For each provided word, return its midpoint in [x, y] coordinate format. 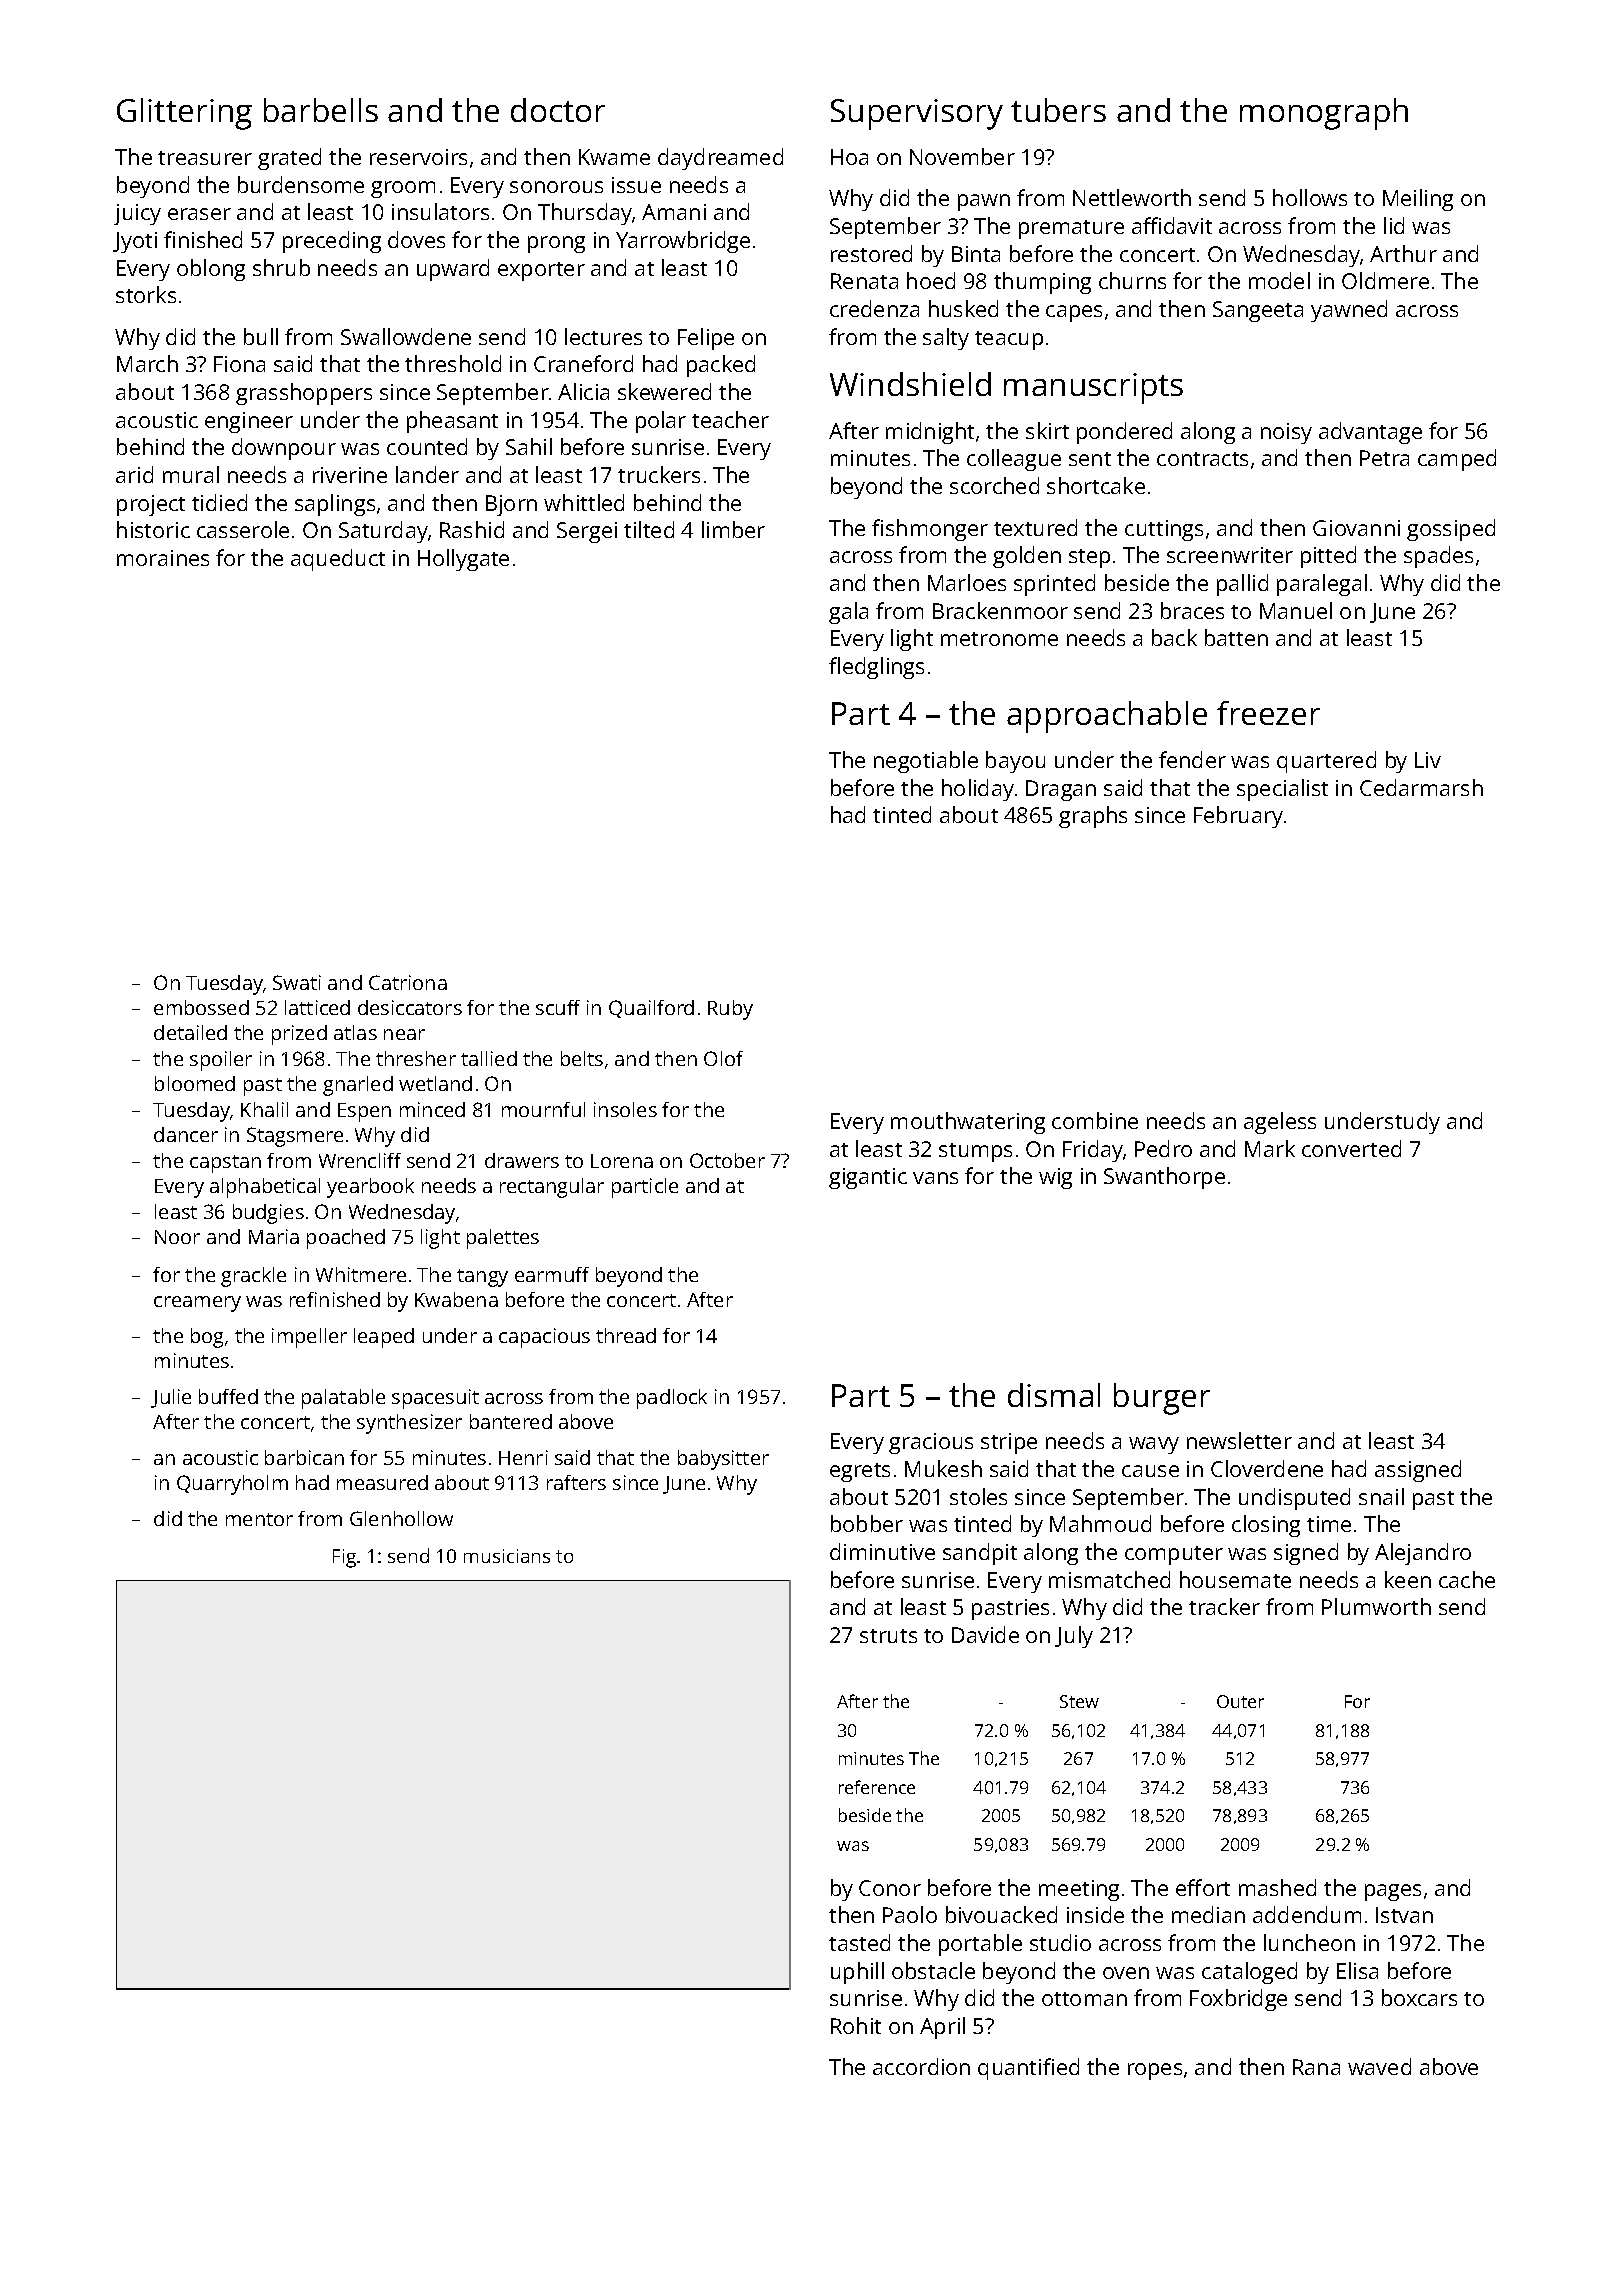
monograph [1324, 114]
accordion [921, 2066]
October [727, 1160]
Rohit [856, 2025]
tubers [1058, 110]
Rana [1316, 2067]
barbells [321, 110]
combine [1095, 1120]
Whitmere [361, 1274]
